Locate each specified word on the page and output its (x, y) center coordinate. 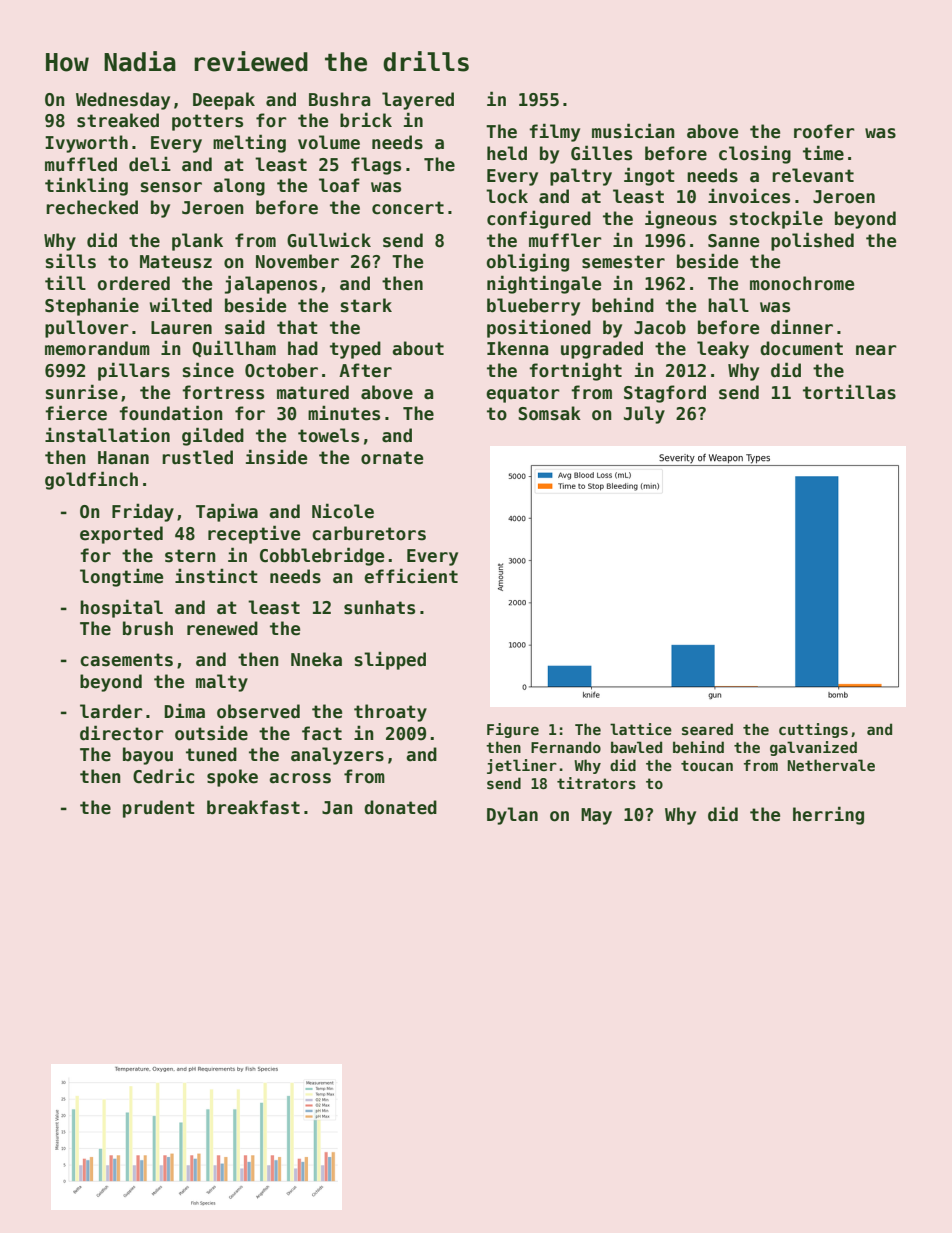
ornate (392, 458)
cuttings (813, 730)
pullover (87, 329)
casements (126, 660)
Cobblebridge (322, 556)
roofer (824, 131)
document (801, 348)
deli (150, 164)
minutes (344, 413)
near (876, 350)
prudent (159, 809)
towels (328, 435)
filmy (554, 132)
